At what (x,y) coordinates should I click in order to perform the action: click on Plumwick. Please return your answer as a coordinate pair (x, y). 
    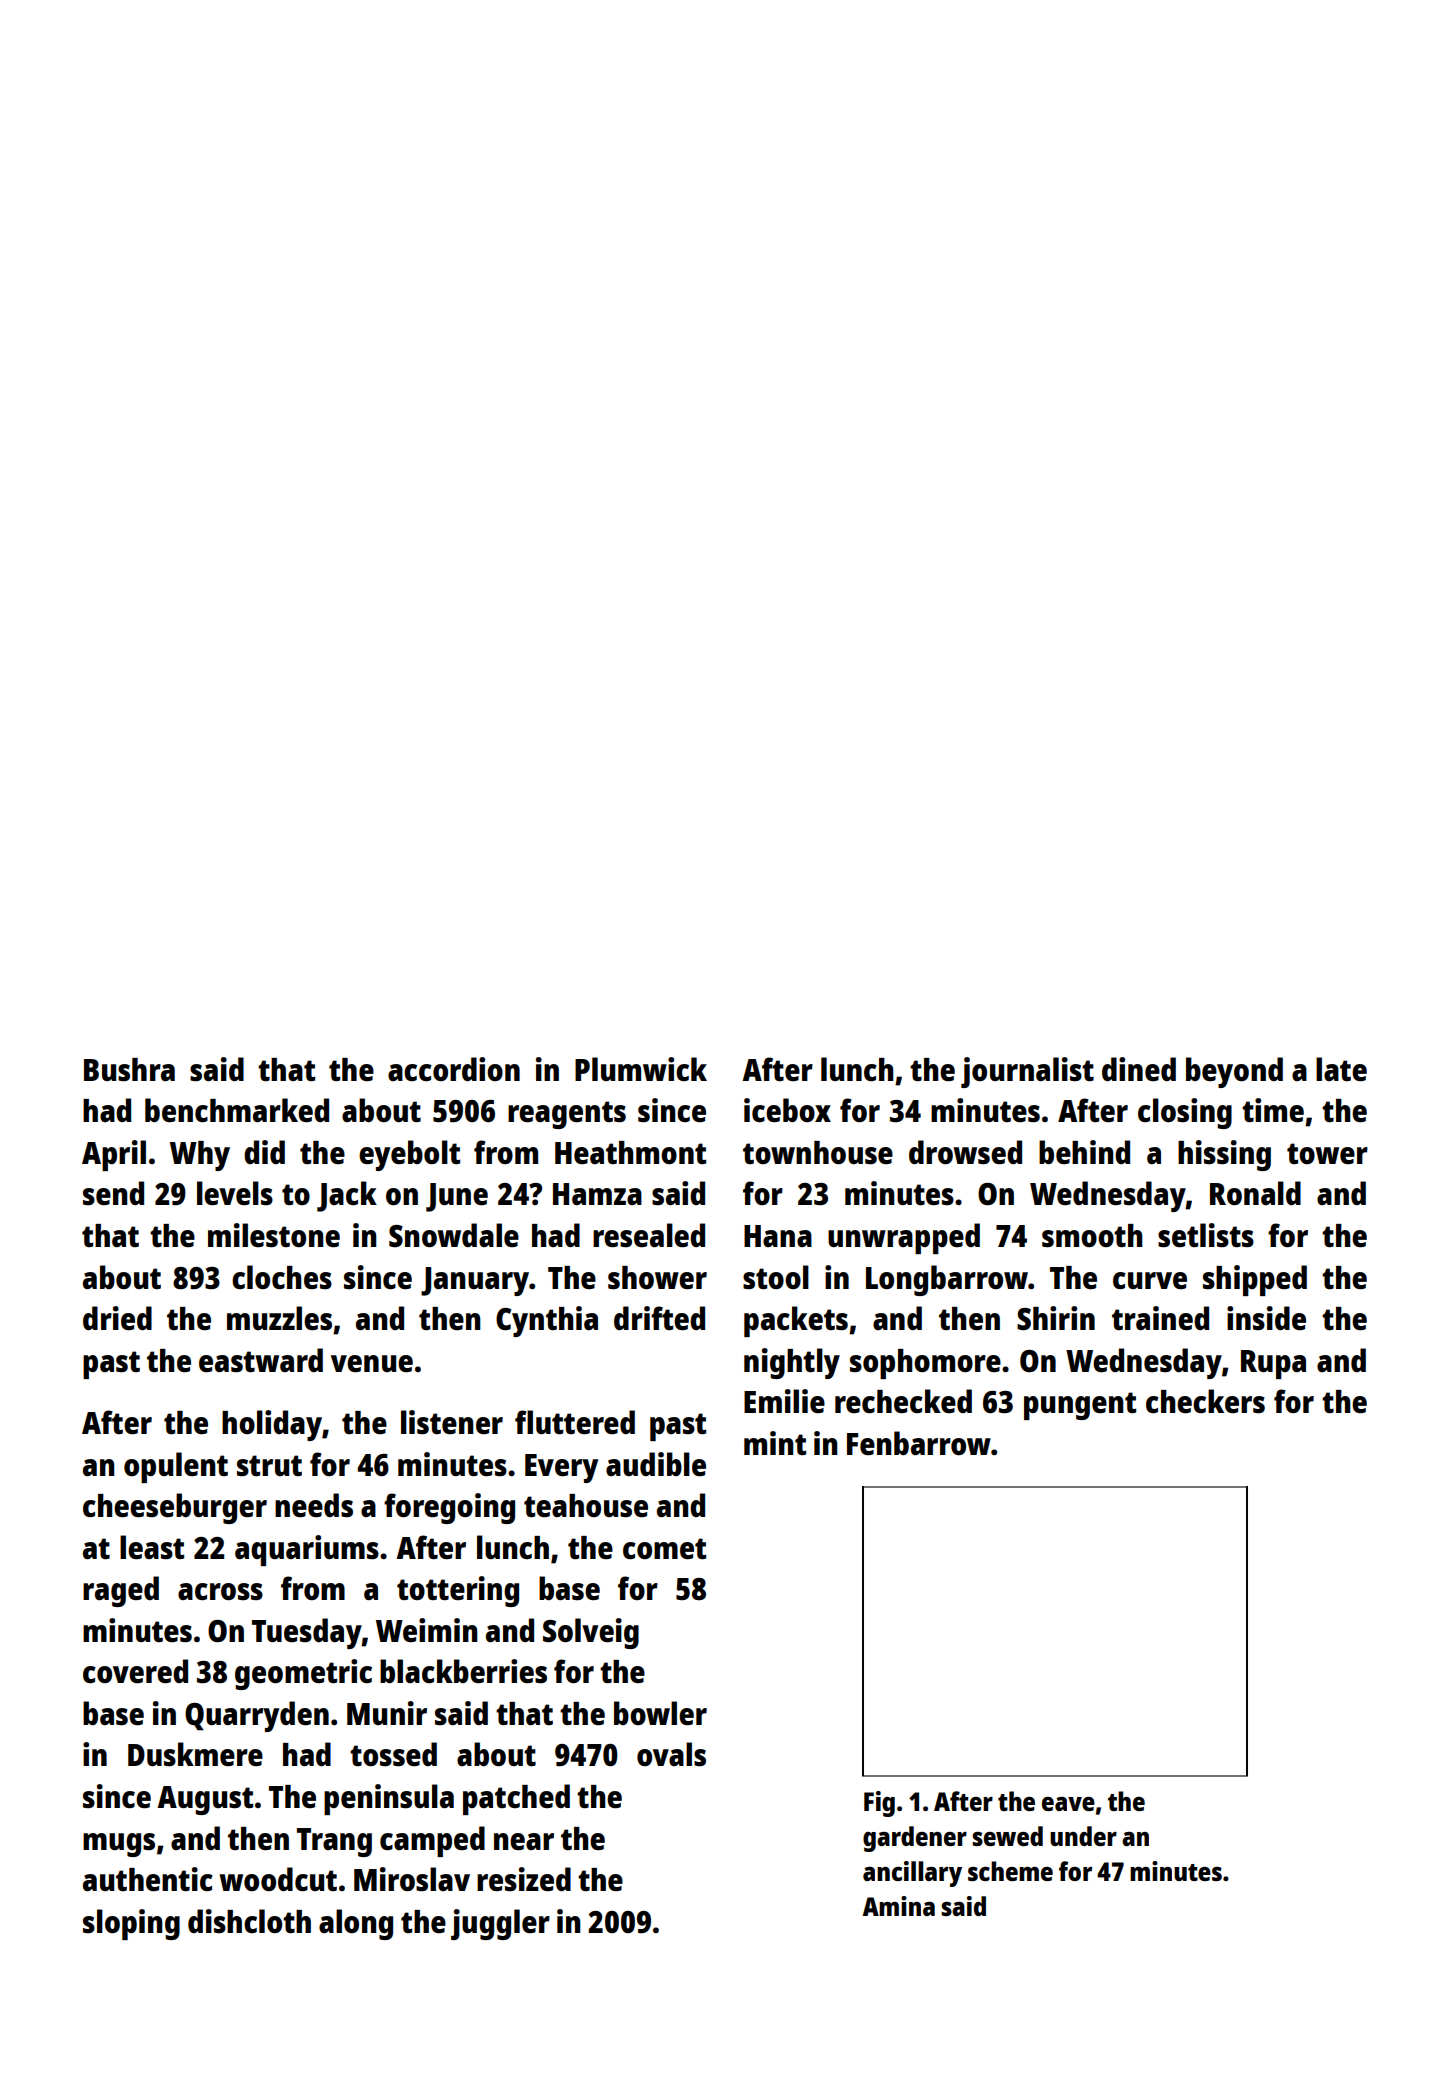
    Looking at the image, I should click on (641, 1069).
